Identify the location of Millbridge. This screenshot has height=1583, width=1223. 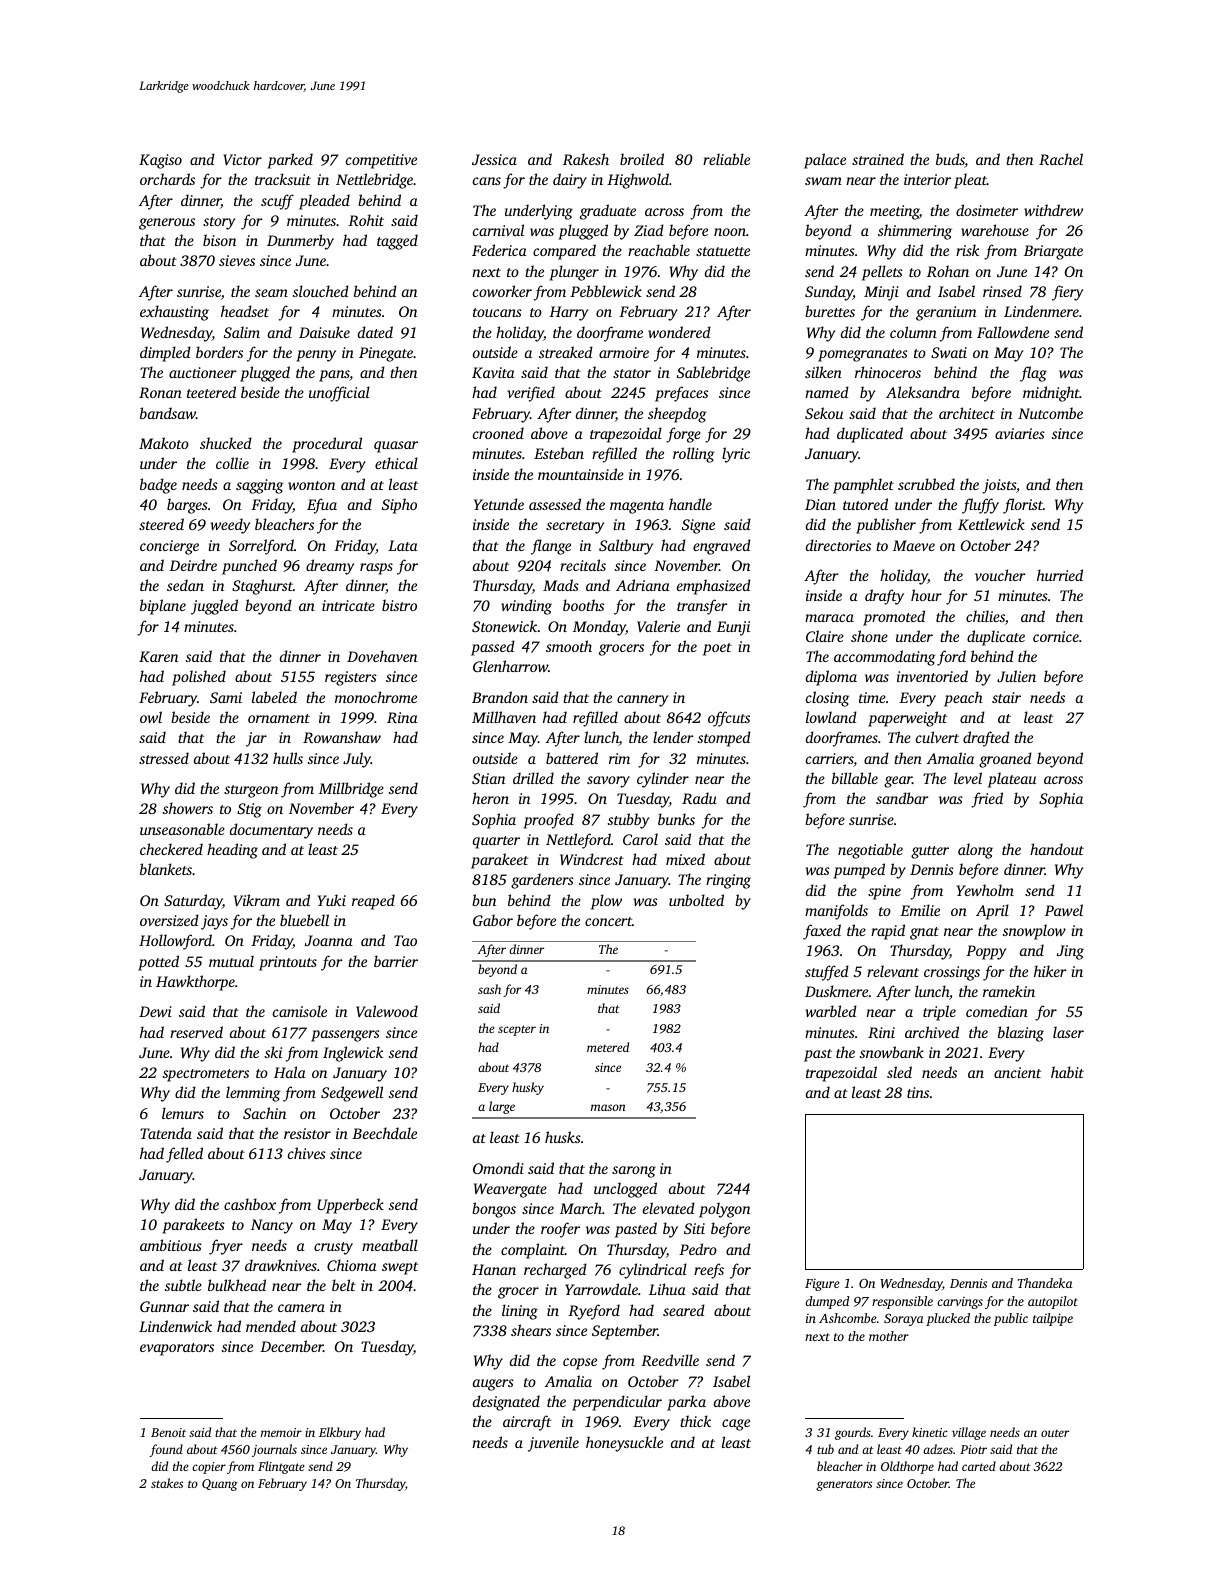
(351, 790).
